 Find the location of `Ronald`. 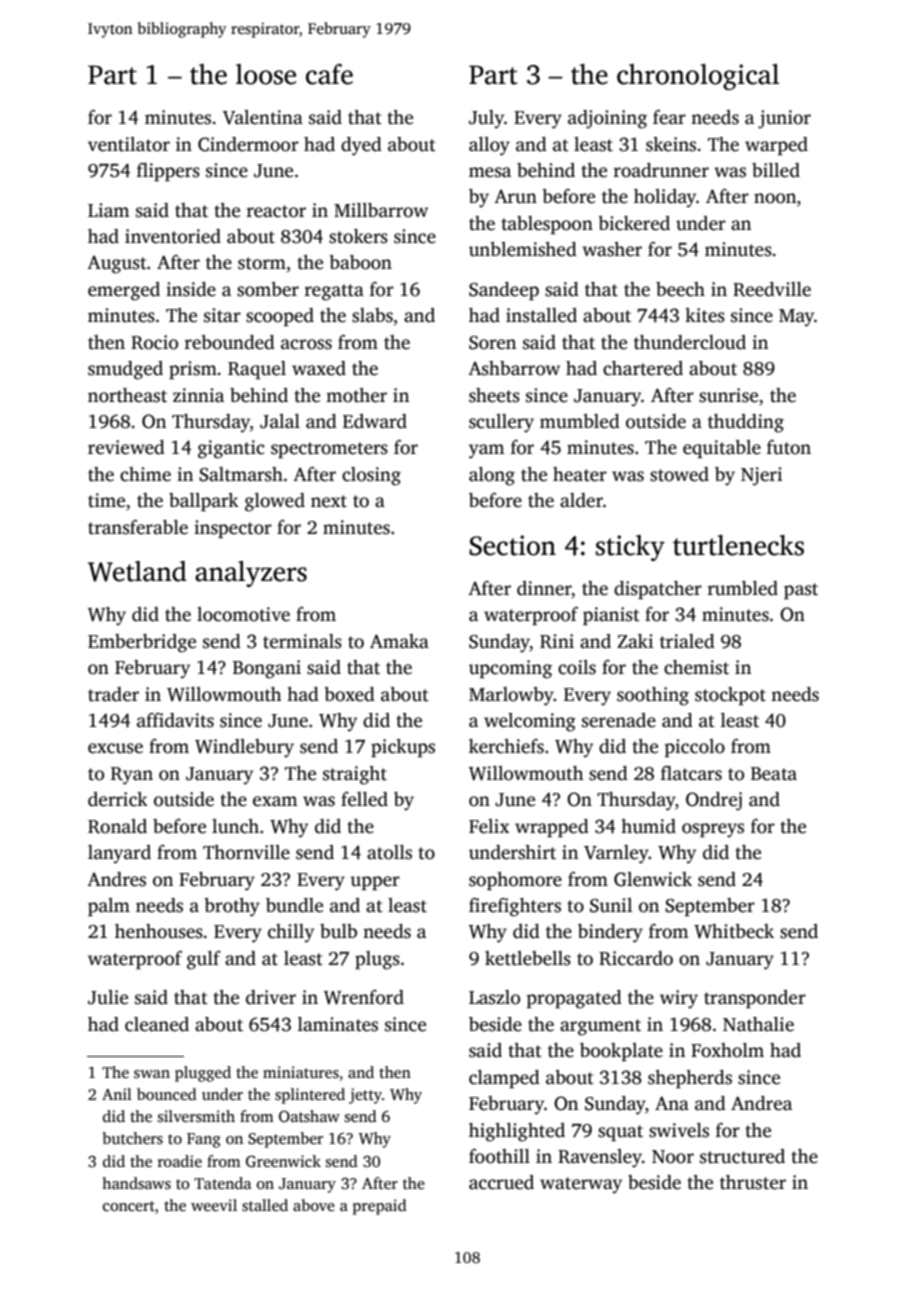

Ronald is located at coordinates (117, 826).
